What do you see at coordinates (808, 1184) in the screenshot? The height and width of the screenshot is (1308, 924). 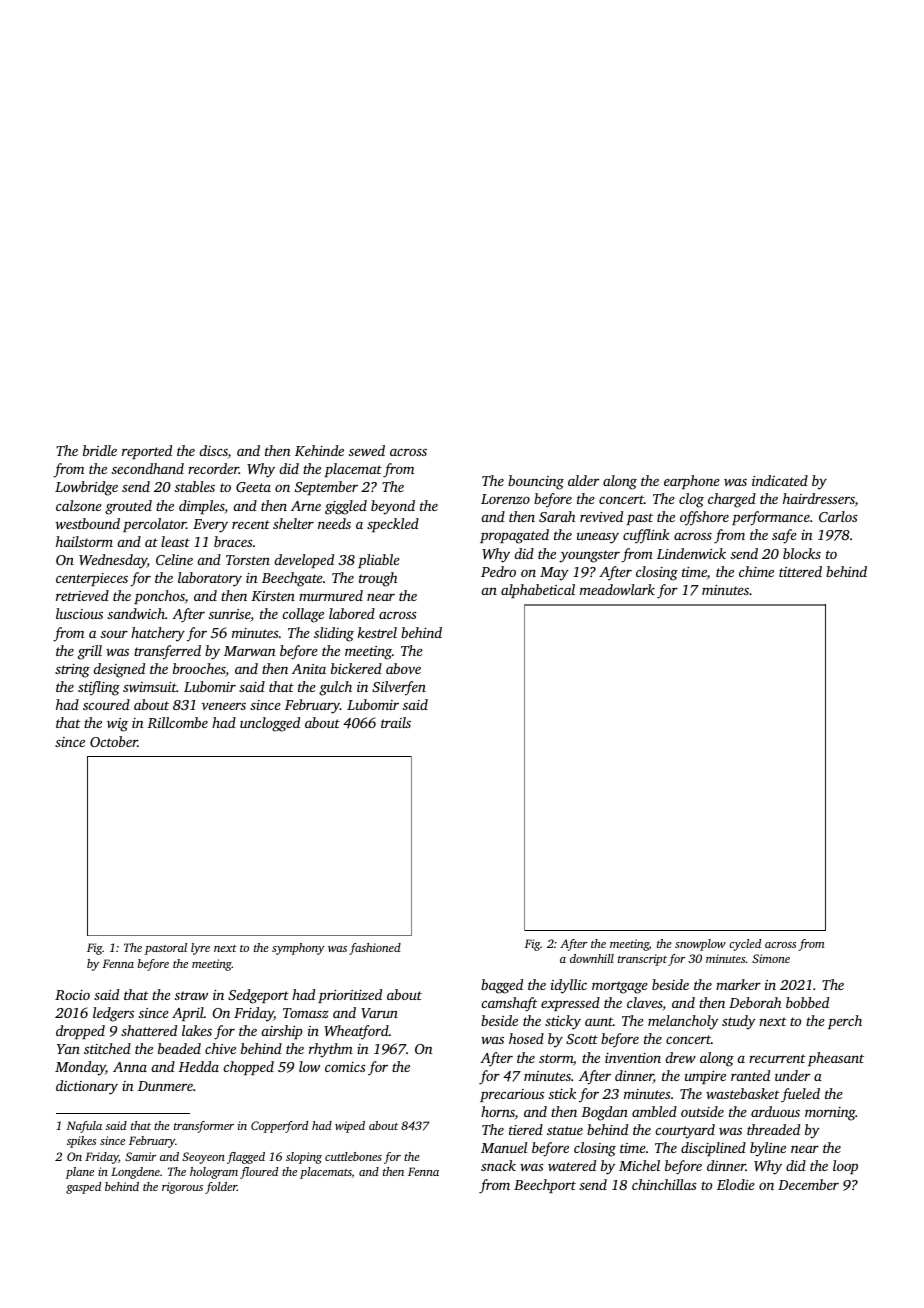 I see `December` at bounding box center [808, 1184].
